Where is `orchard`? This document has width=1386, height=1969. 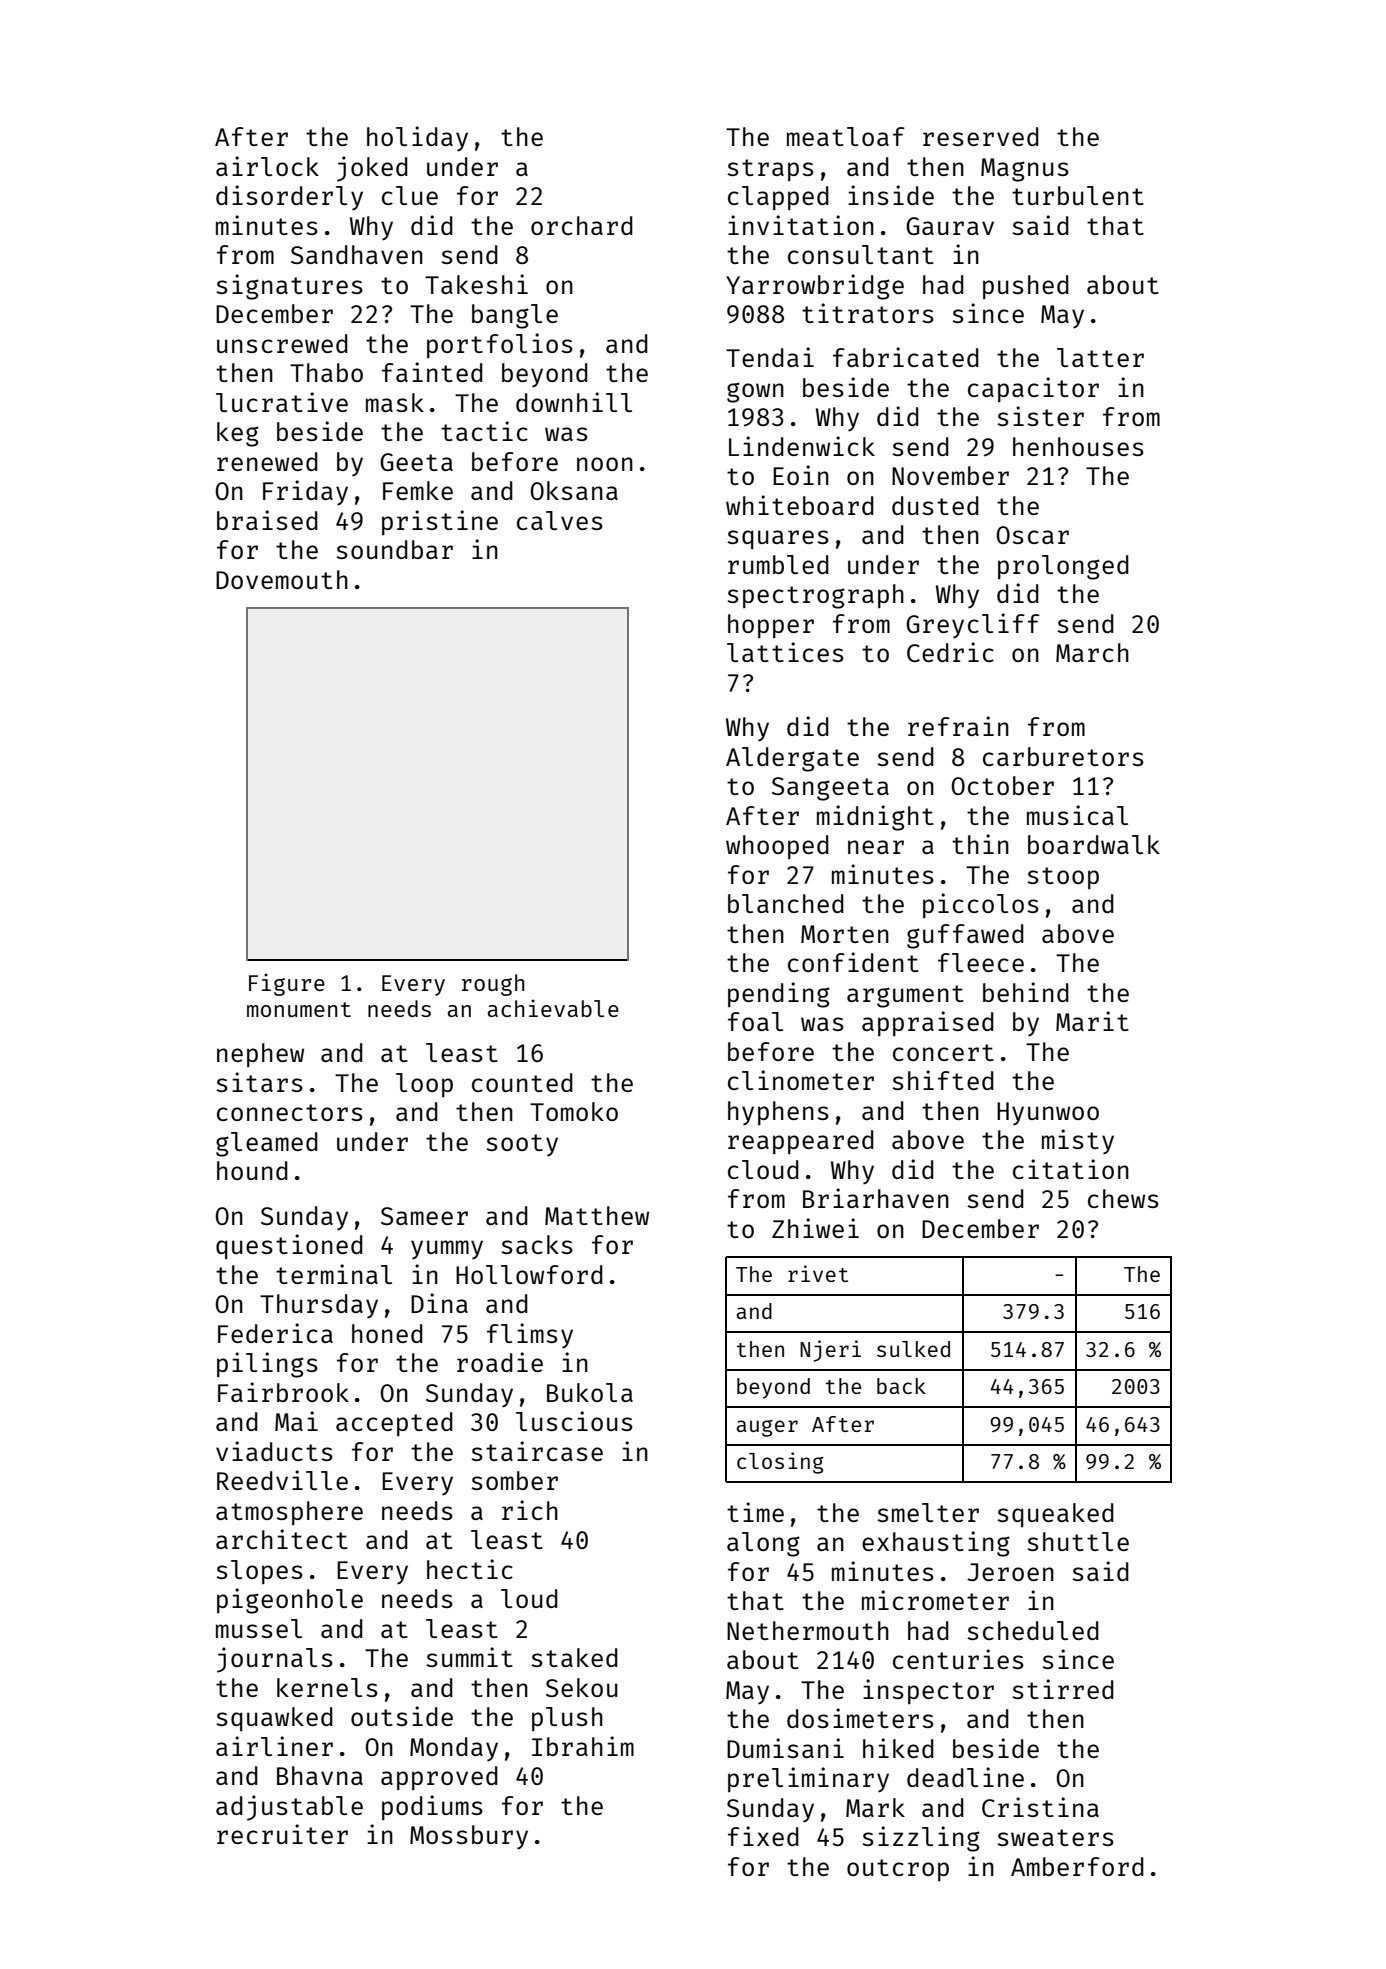 orchard is located at coordinates (582, 225).
